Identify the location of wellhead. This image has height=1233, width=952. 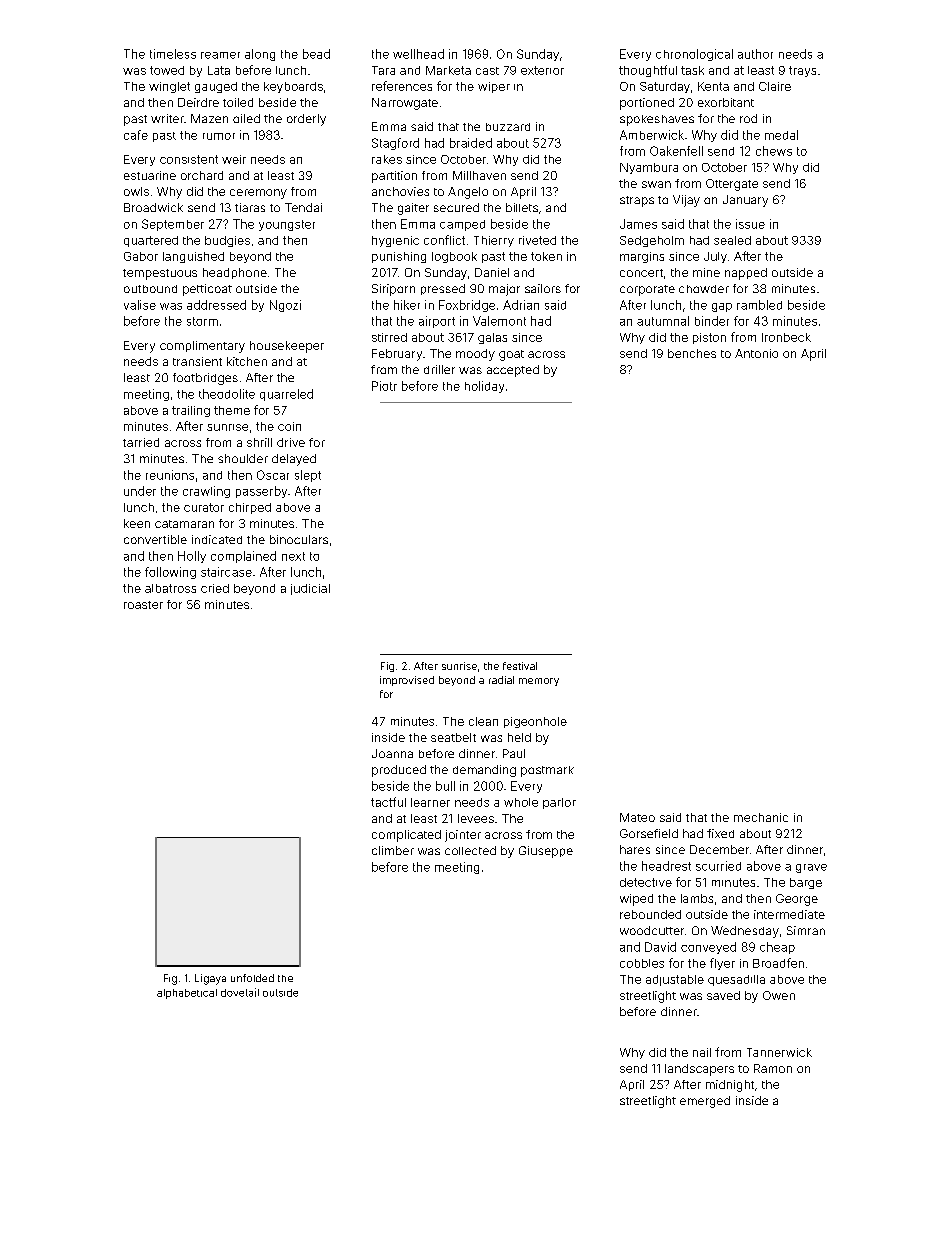
(418, 54).
